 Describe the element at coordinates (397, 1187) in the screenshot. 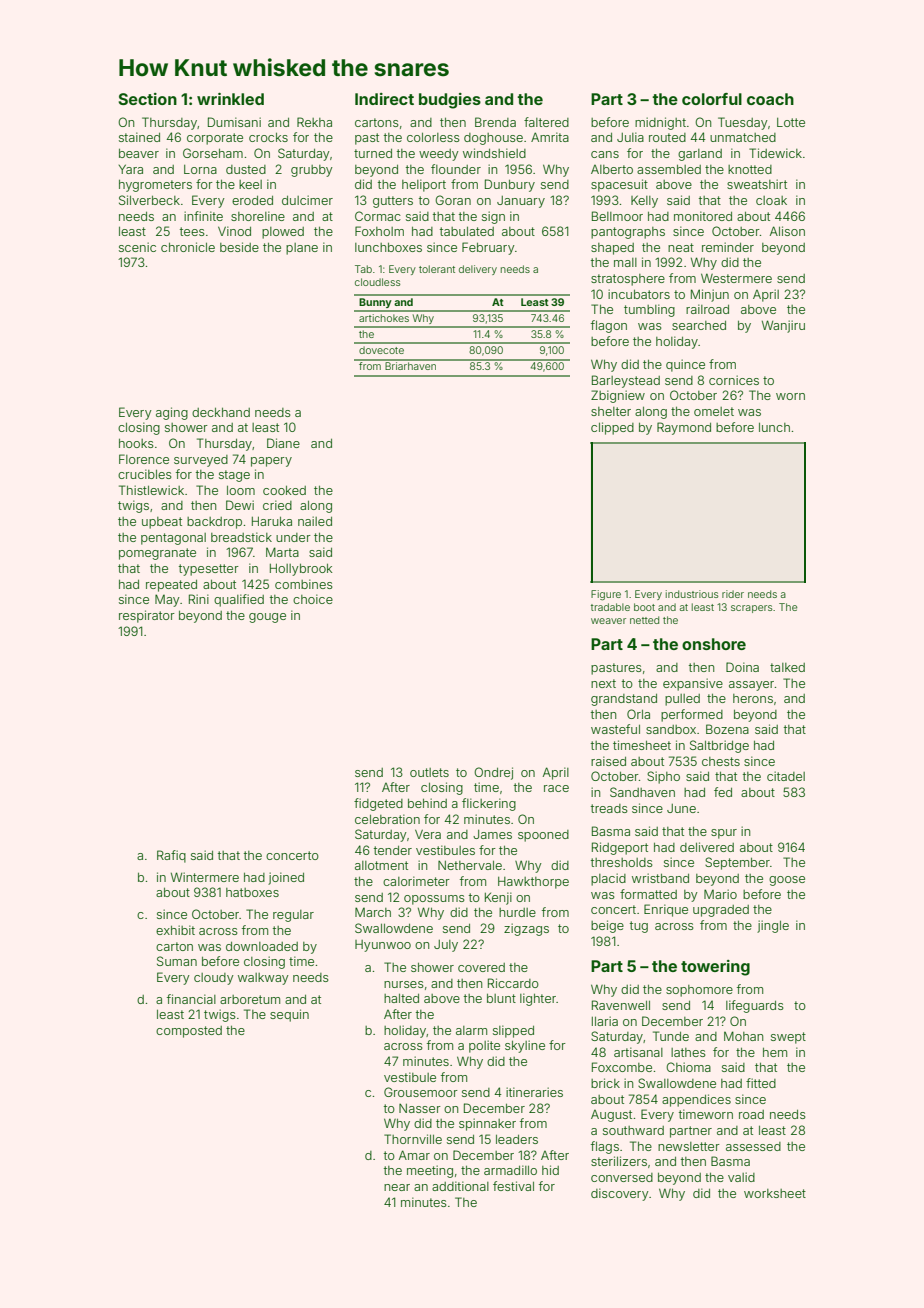

I see `near` at that location.
